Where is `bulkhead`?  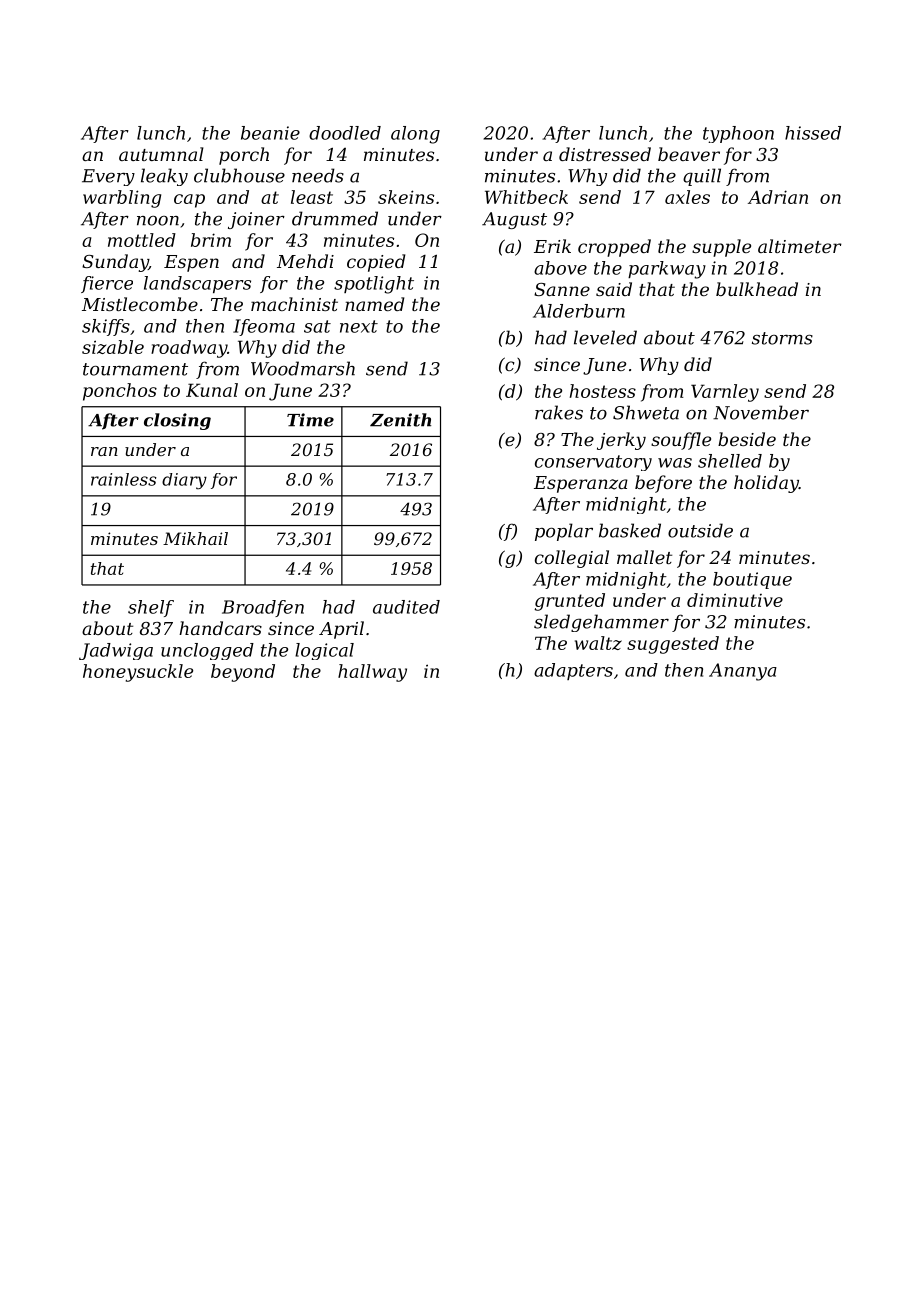 bulkhead is located at coordinates (757, 289).
